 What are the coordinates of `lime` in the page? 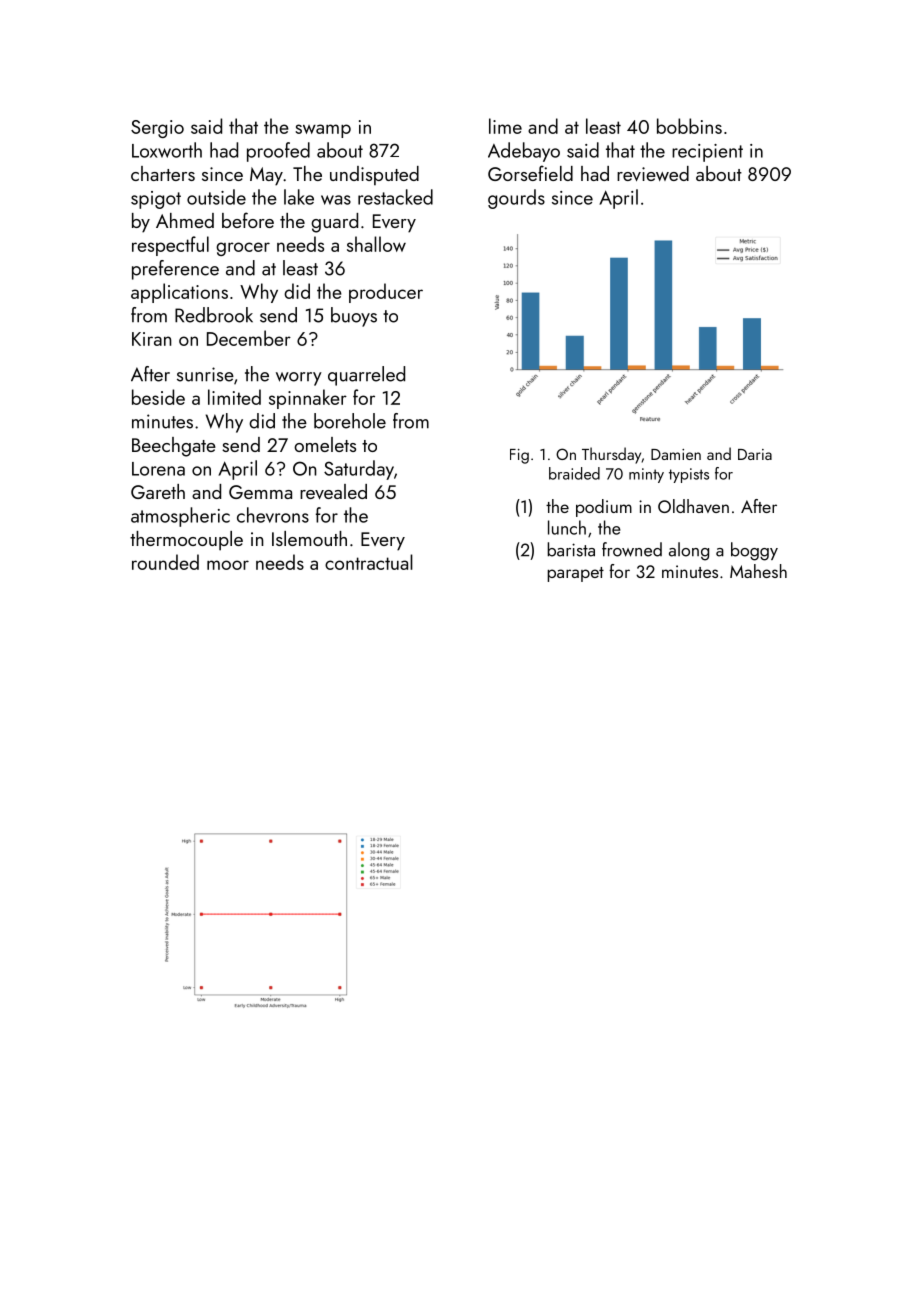 It's located at (505, 126).
